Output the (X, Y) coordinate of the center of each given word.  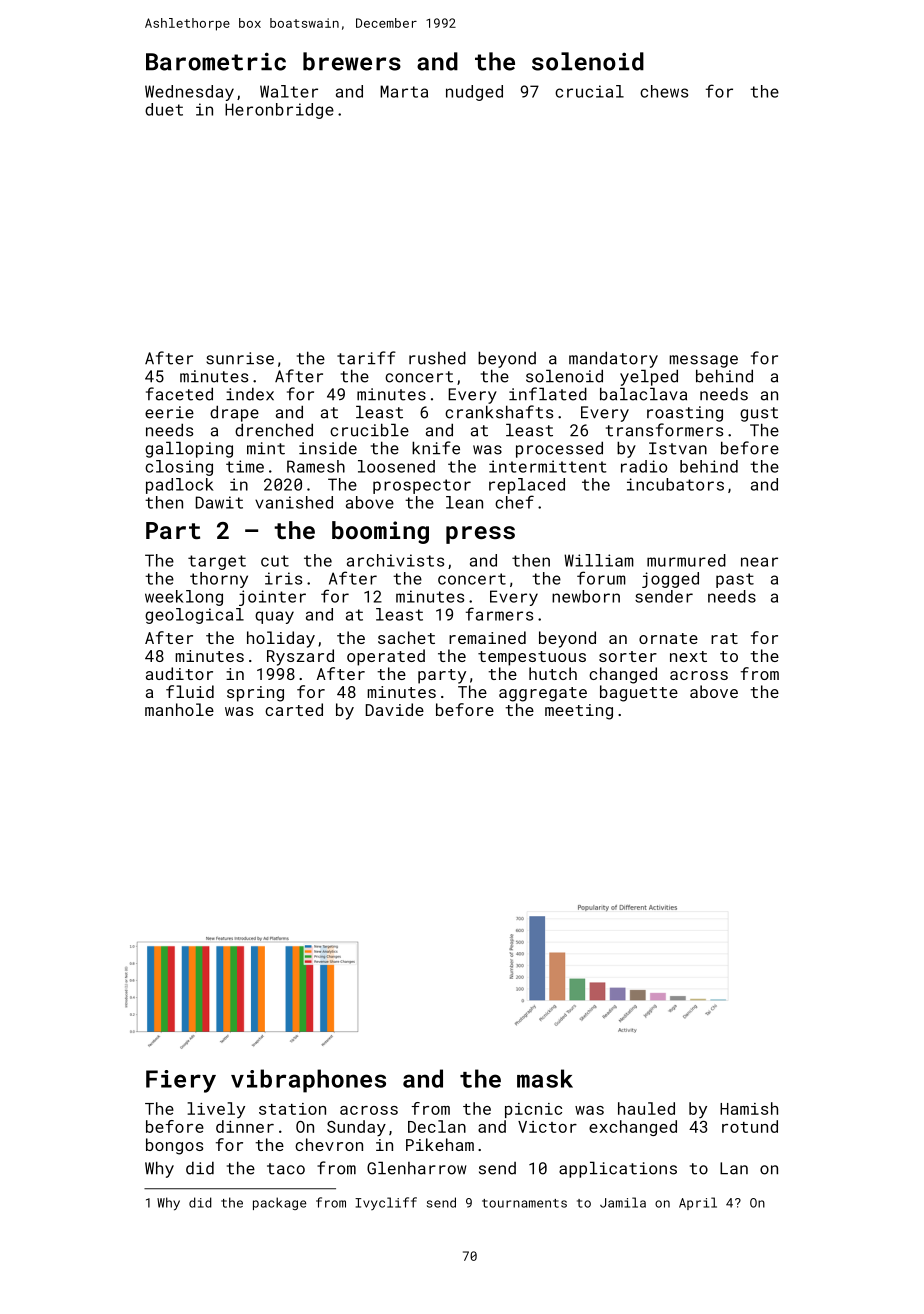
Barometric (216, 61)
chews (664, 91)
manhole (179, 709)
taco (286, 1169)
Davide (395, 709)
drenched (274, 430)
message (704, 361)
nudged (474, 93)
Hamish (749, 1108)
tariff (366, 358)
